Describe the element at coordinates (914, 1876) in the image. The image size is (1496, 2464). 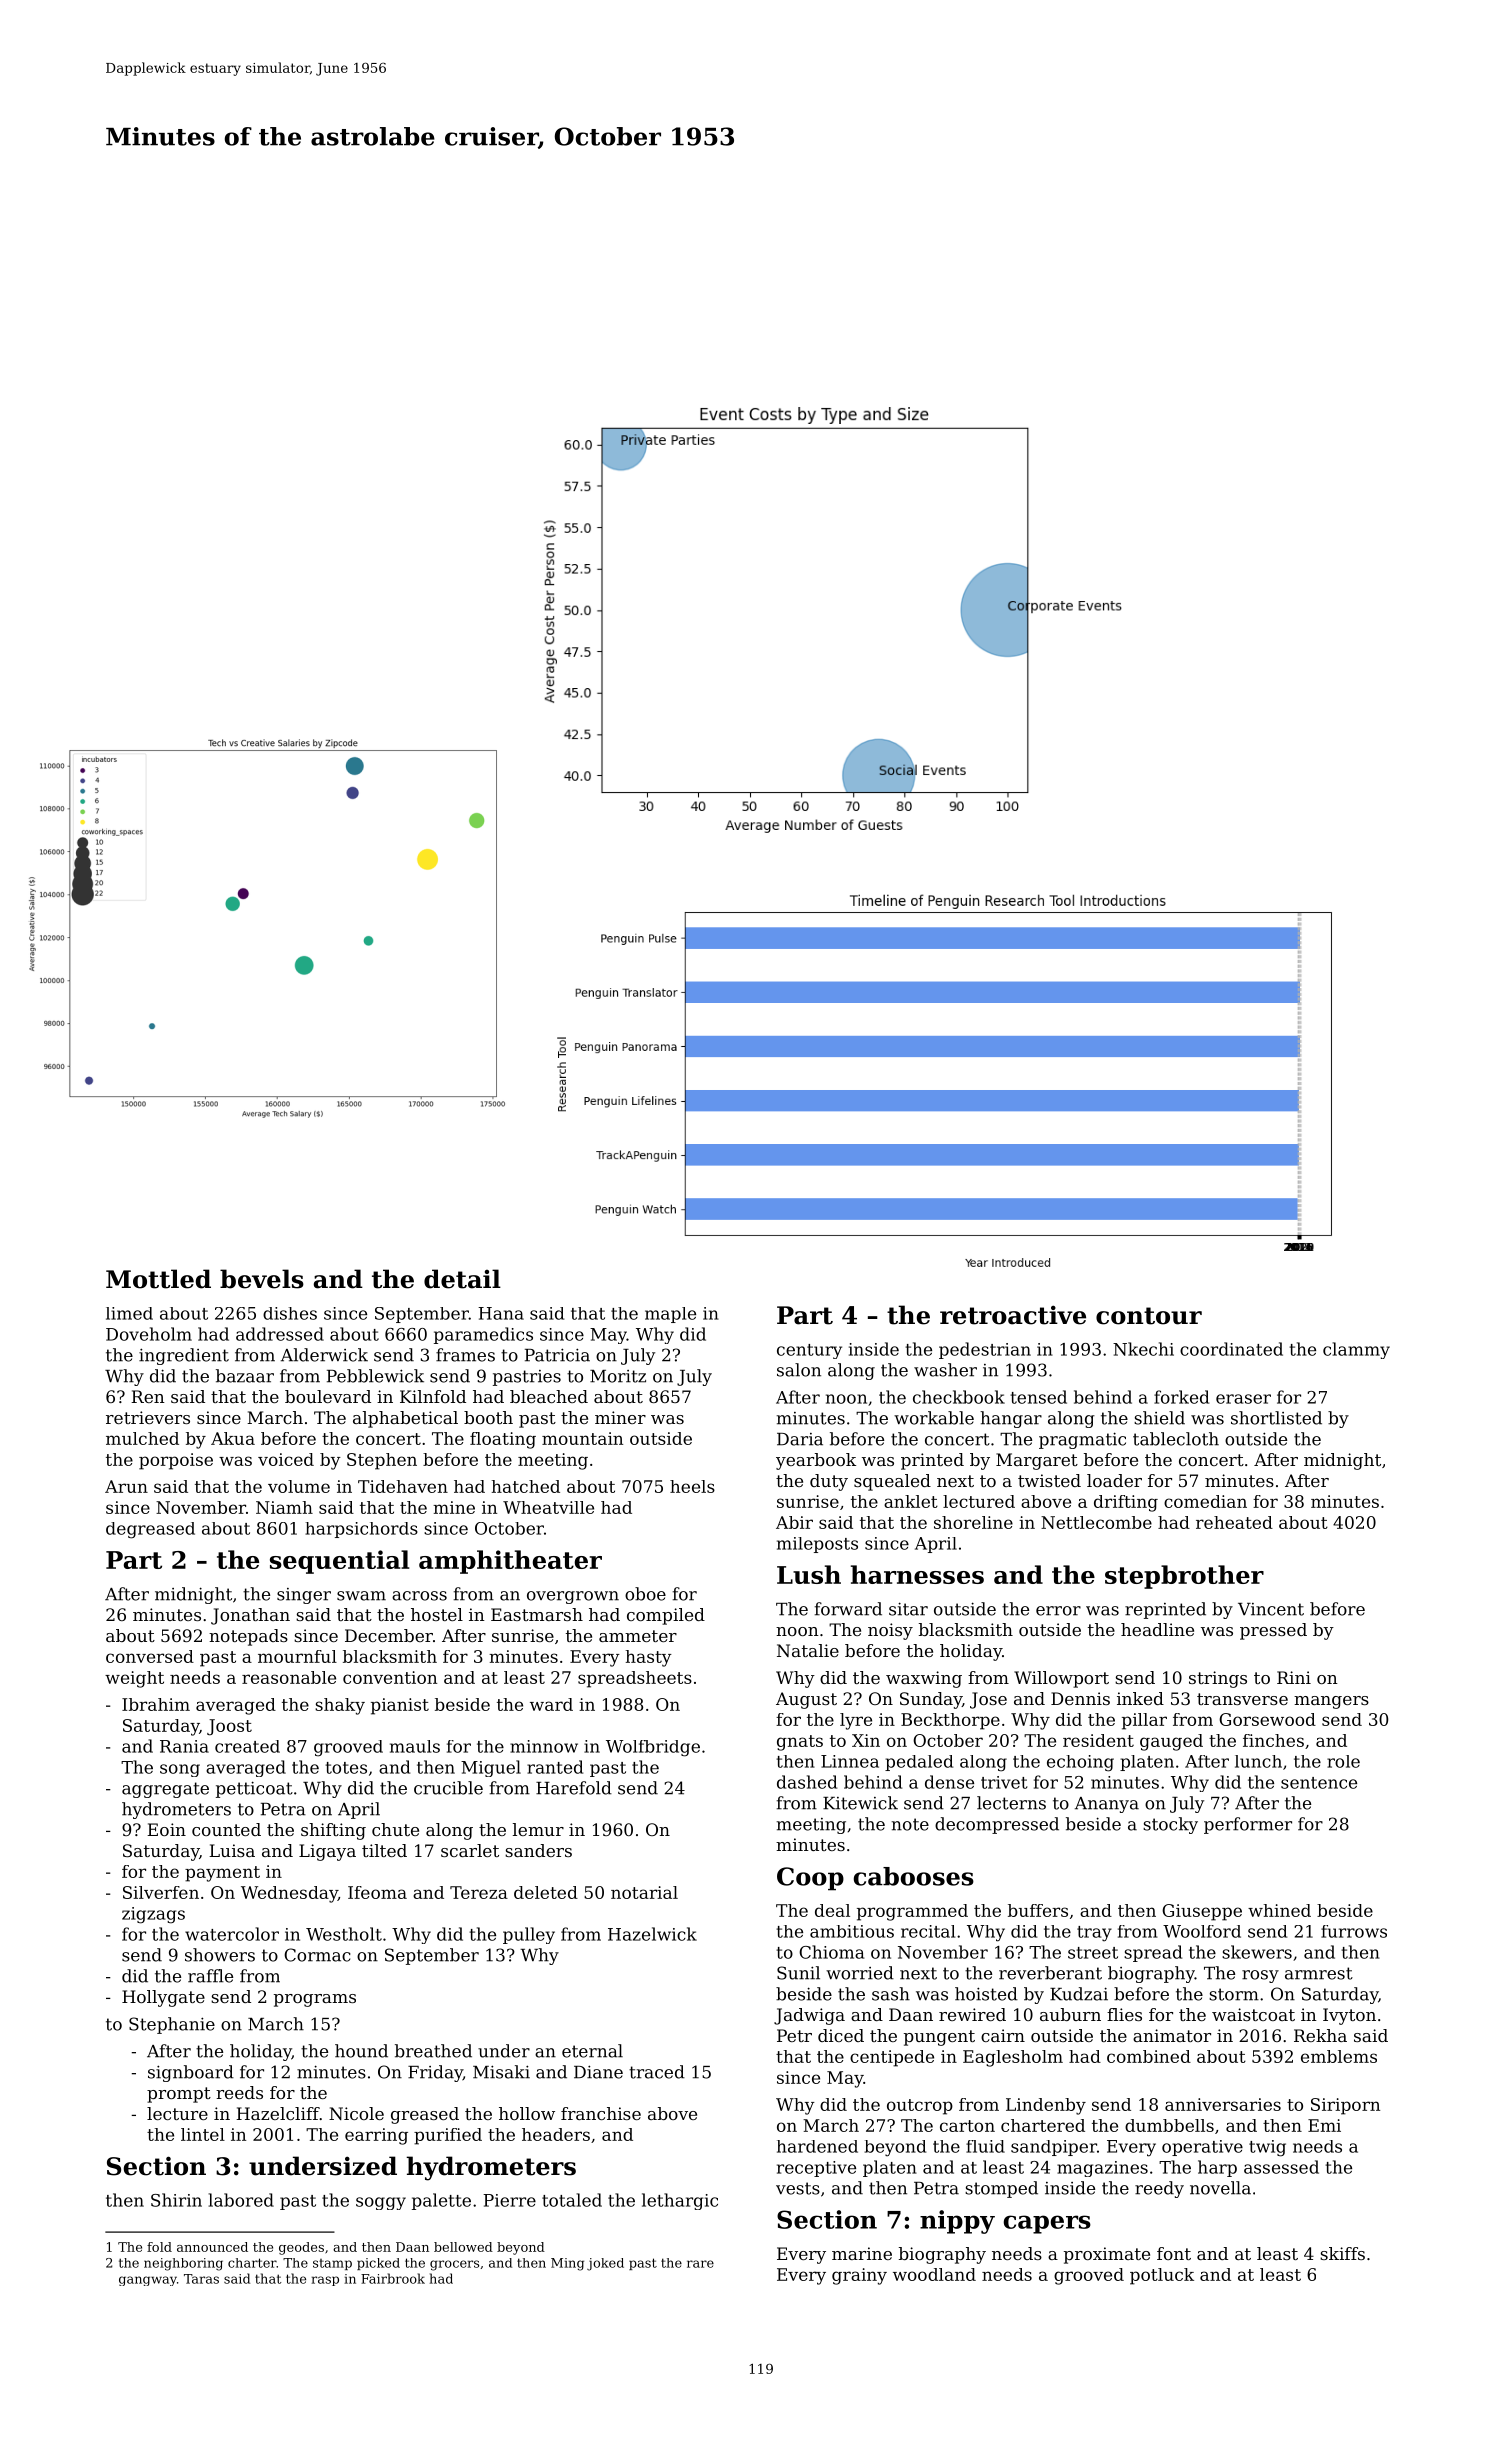
I see `cabooses` at that location.
